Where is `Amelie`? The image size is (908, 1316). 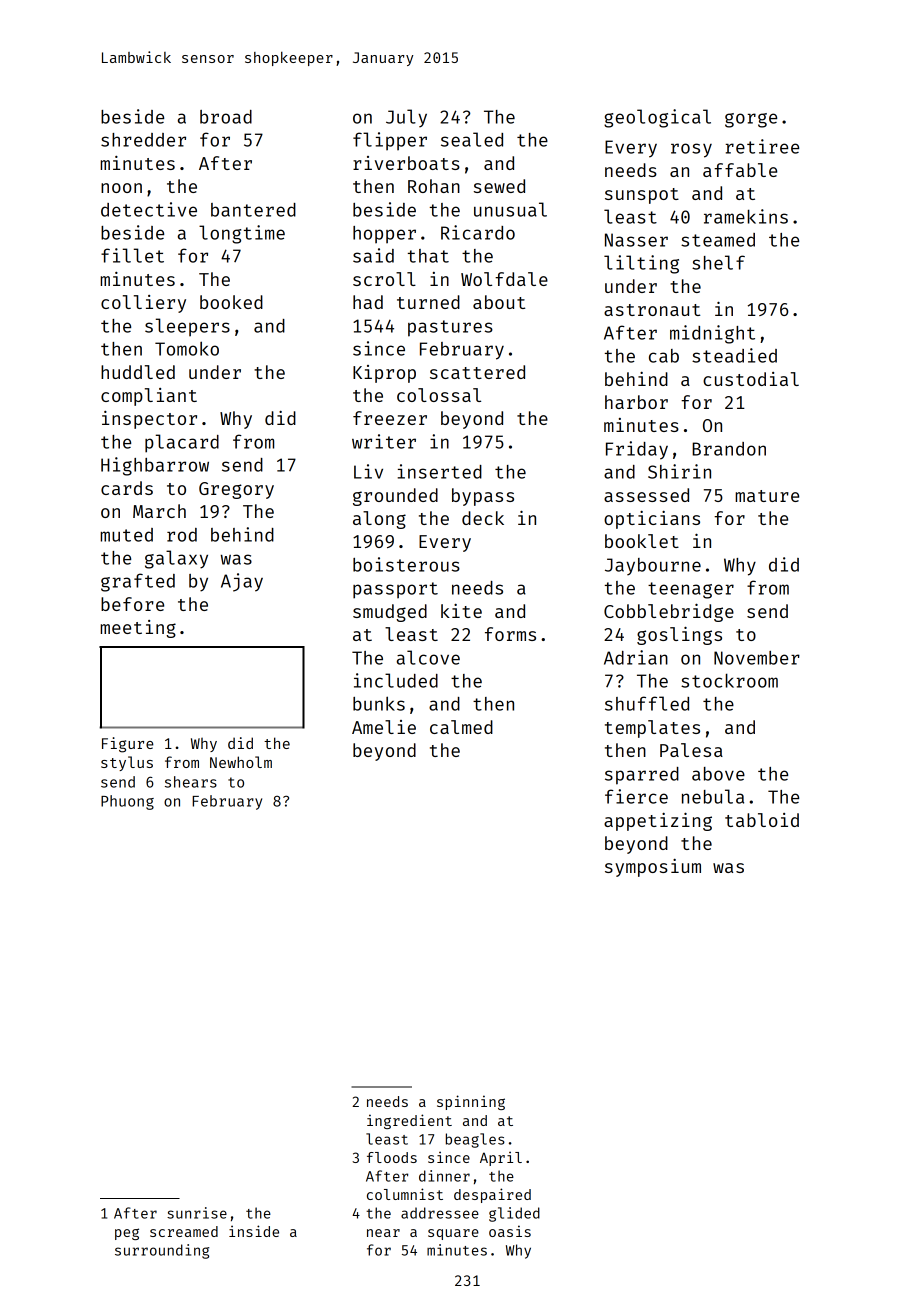
Amelie is located at coordinates (384, 727).
